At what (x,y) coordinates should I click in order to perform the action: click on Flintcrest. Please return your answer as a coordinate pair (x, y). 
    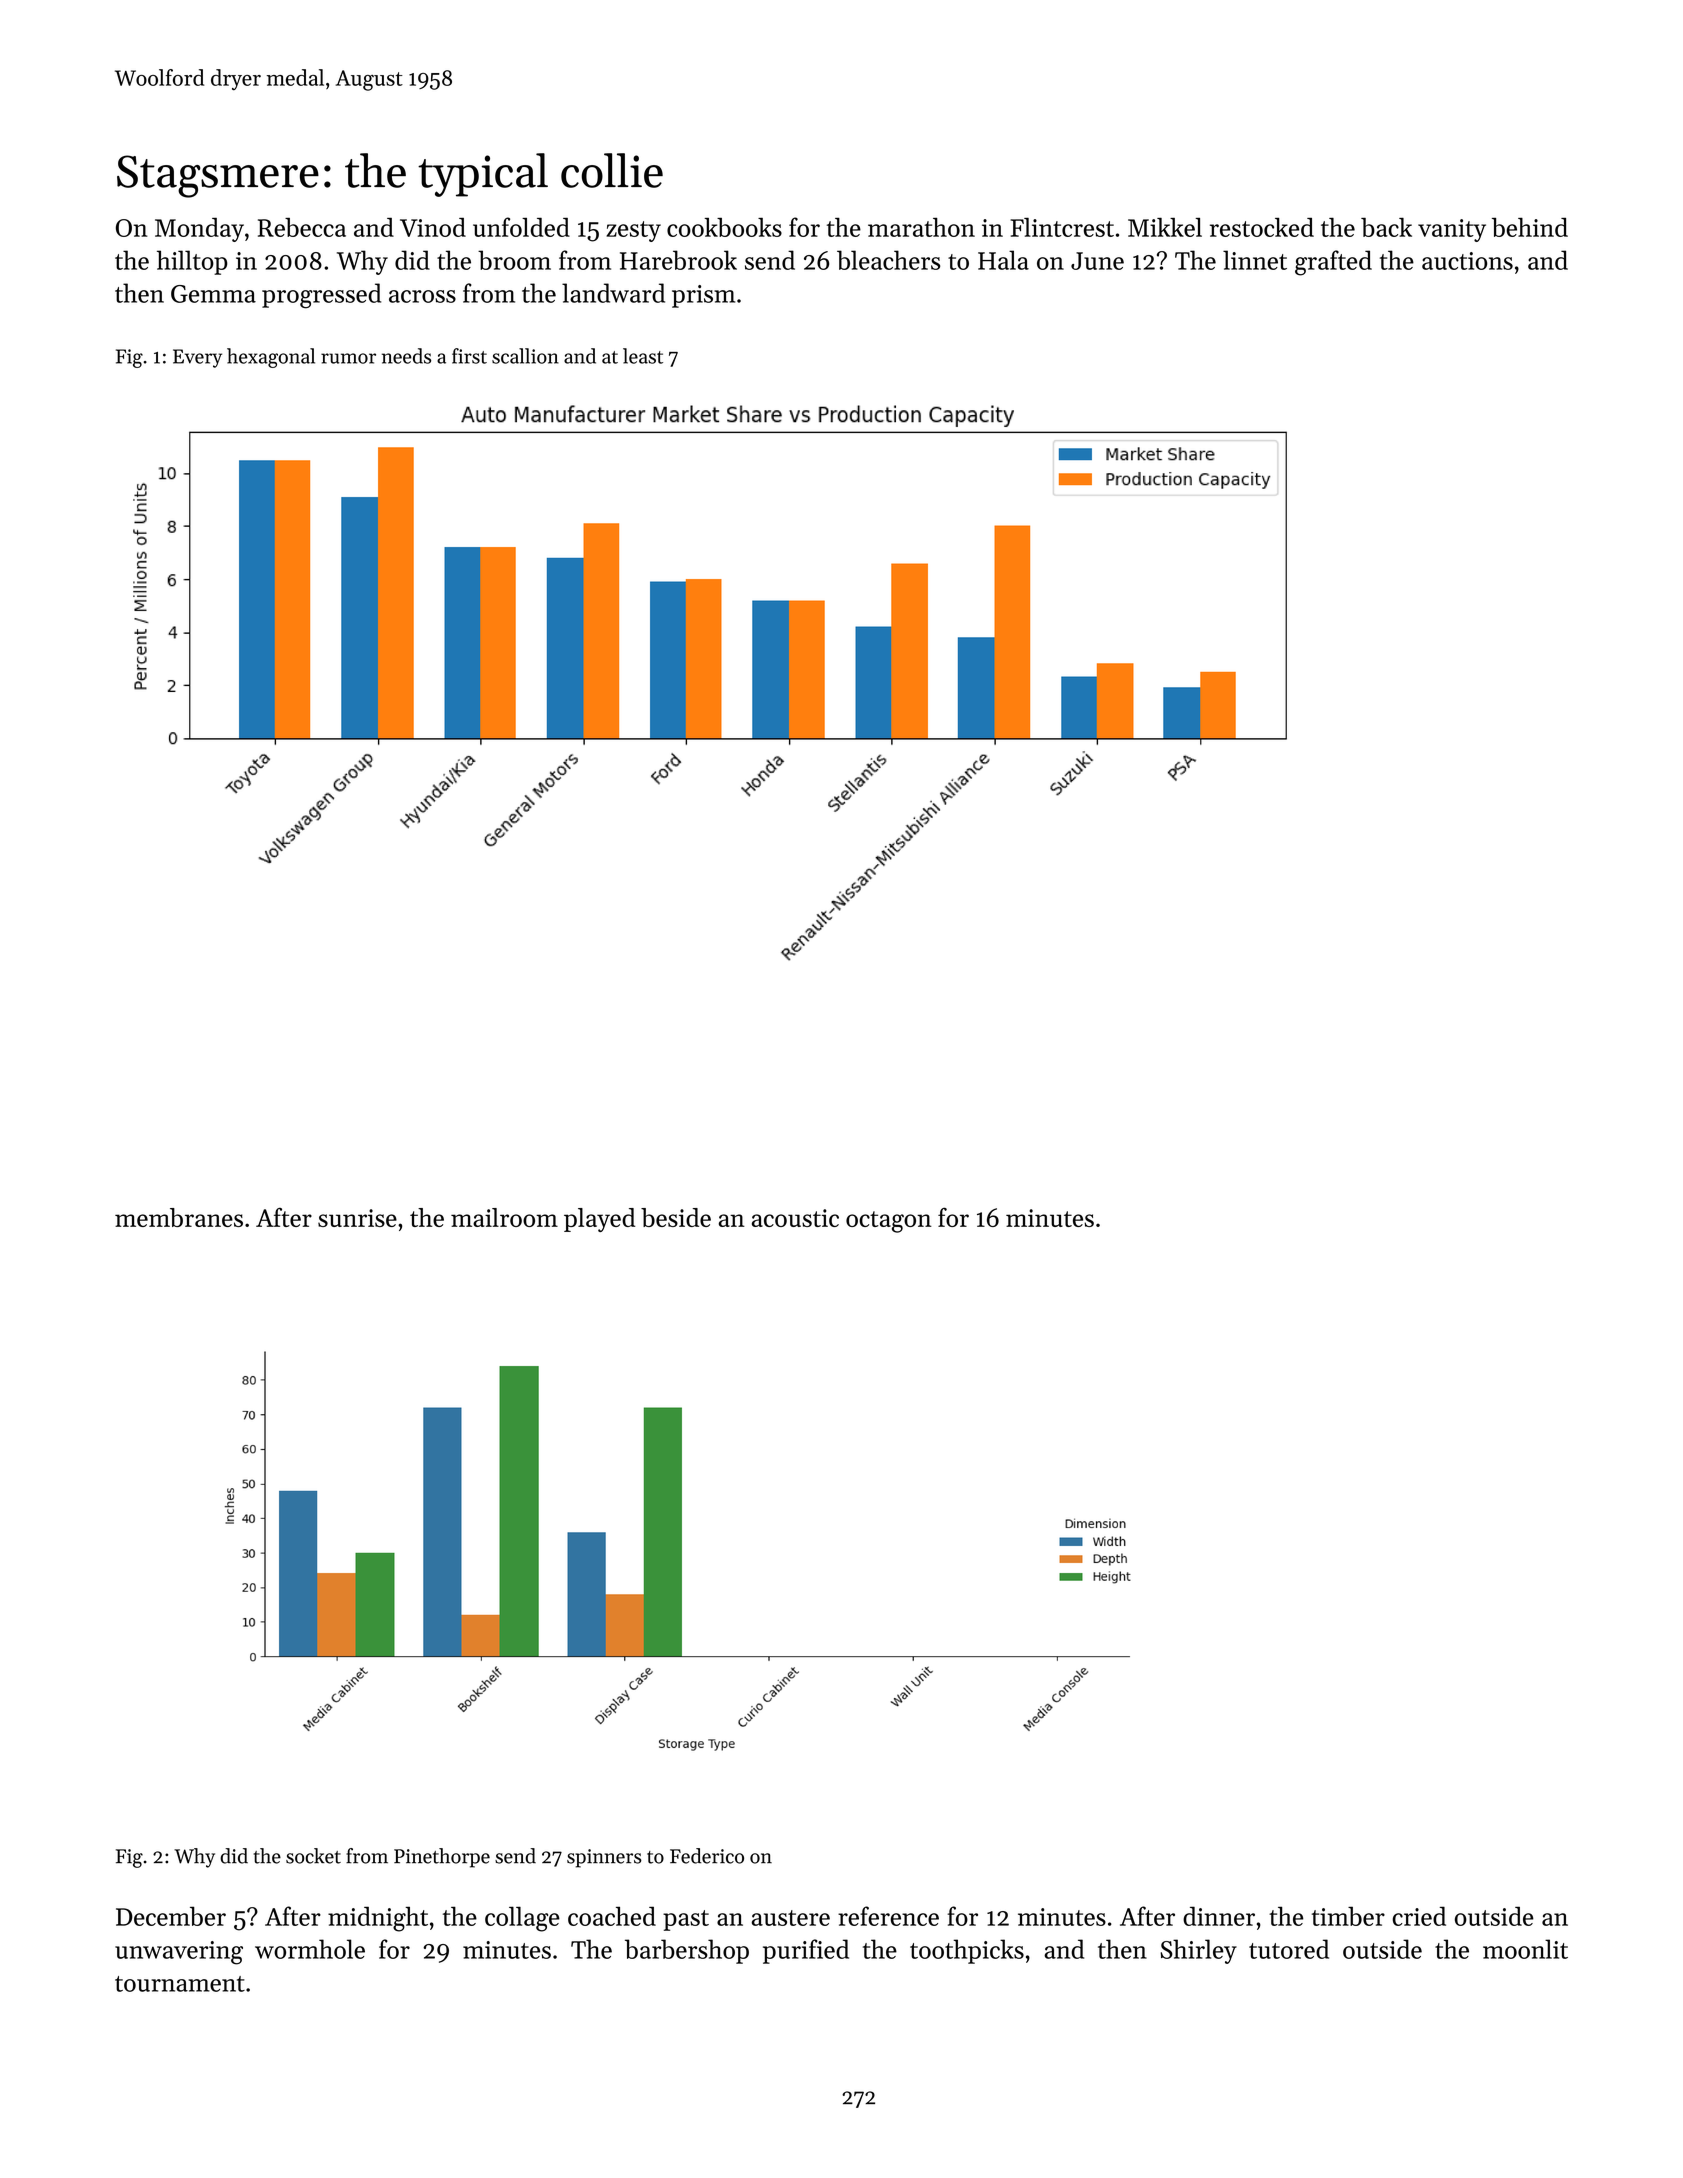
    Looking at the image, I should click on (1062, 227).
